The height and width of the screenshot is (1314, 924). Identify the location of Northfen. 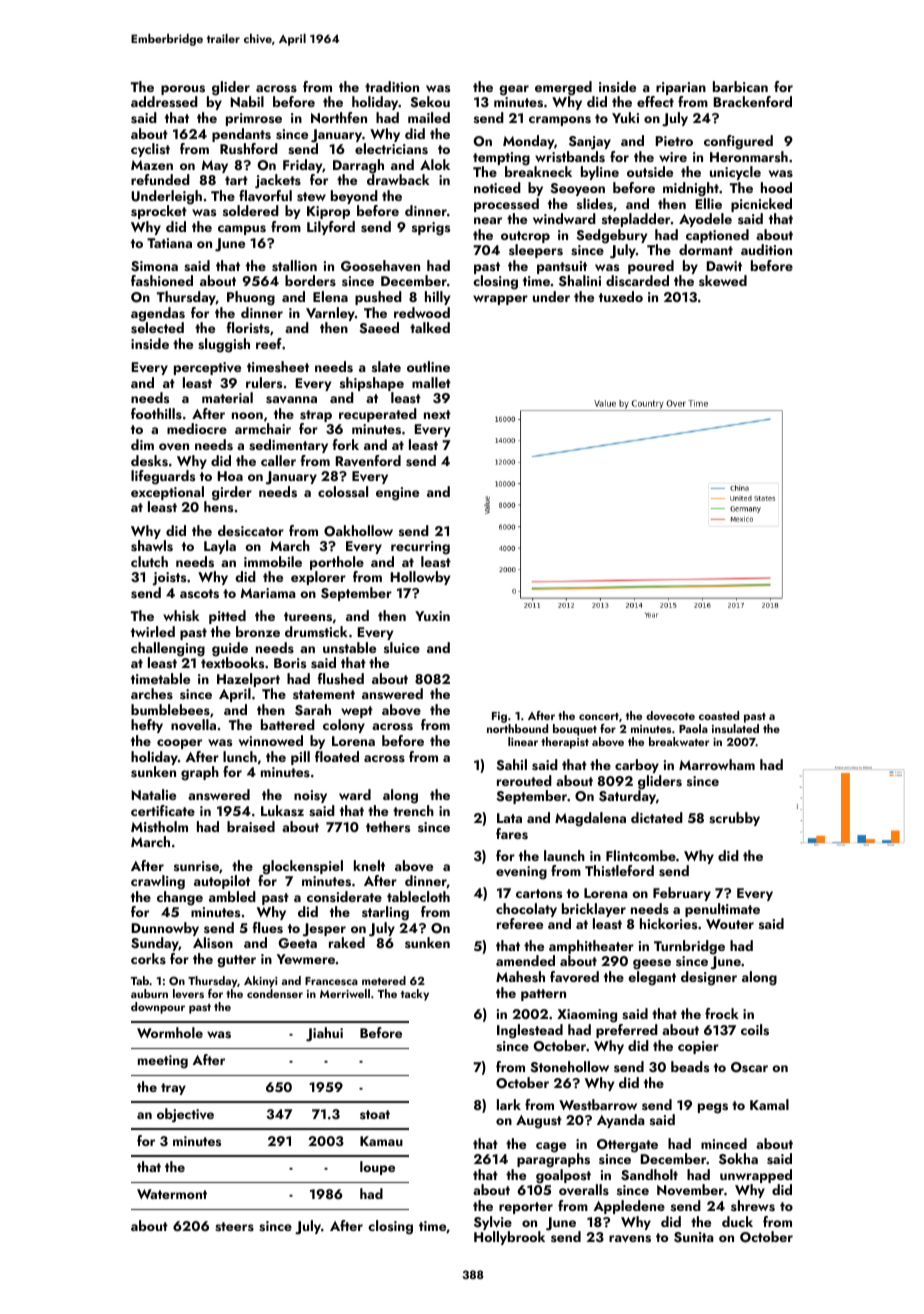
(339, 117).
